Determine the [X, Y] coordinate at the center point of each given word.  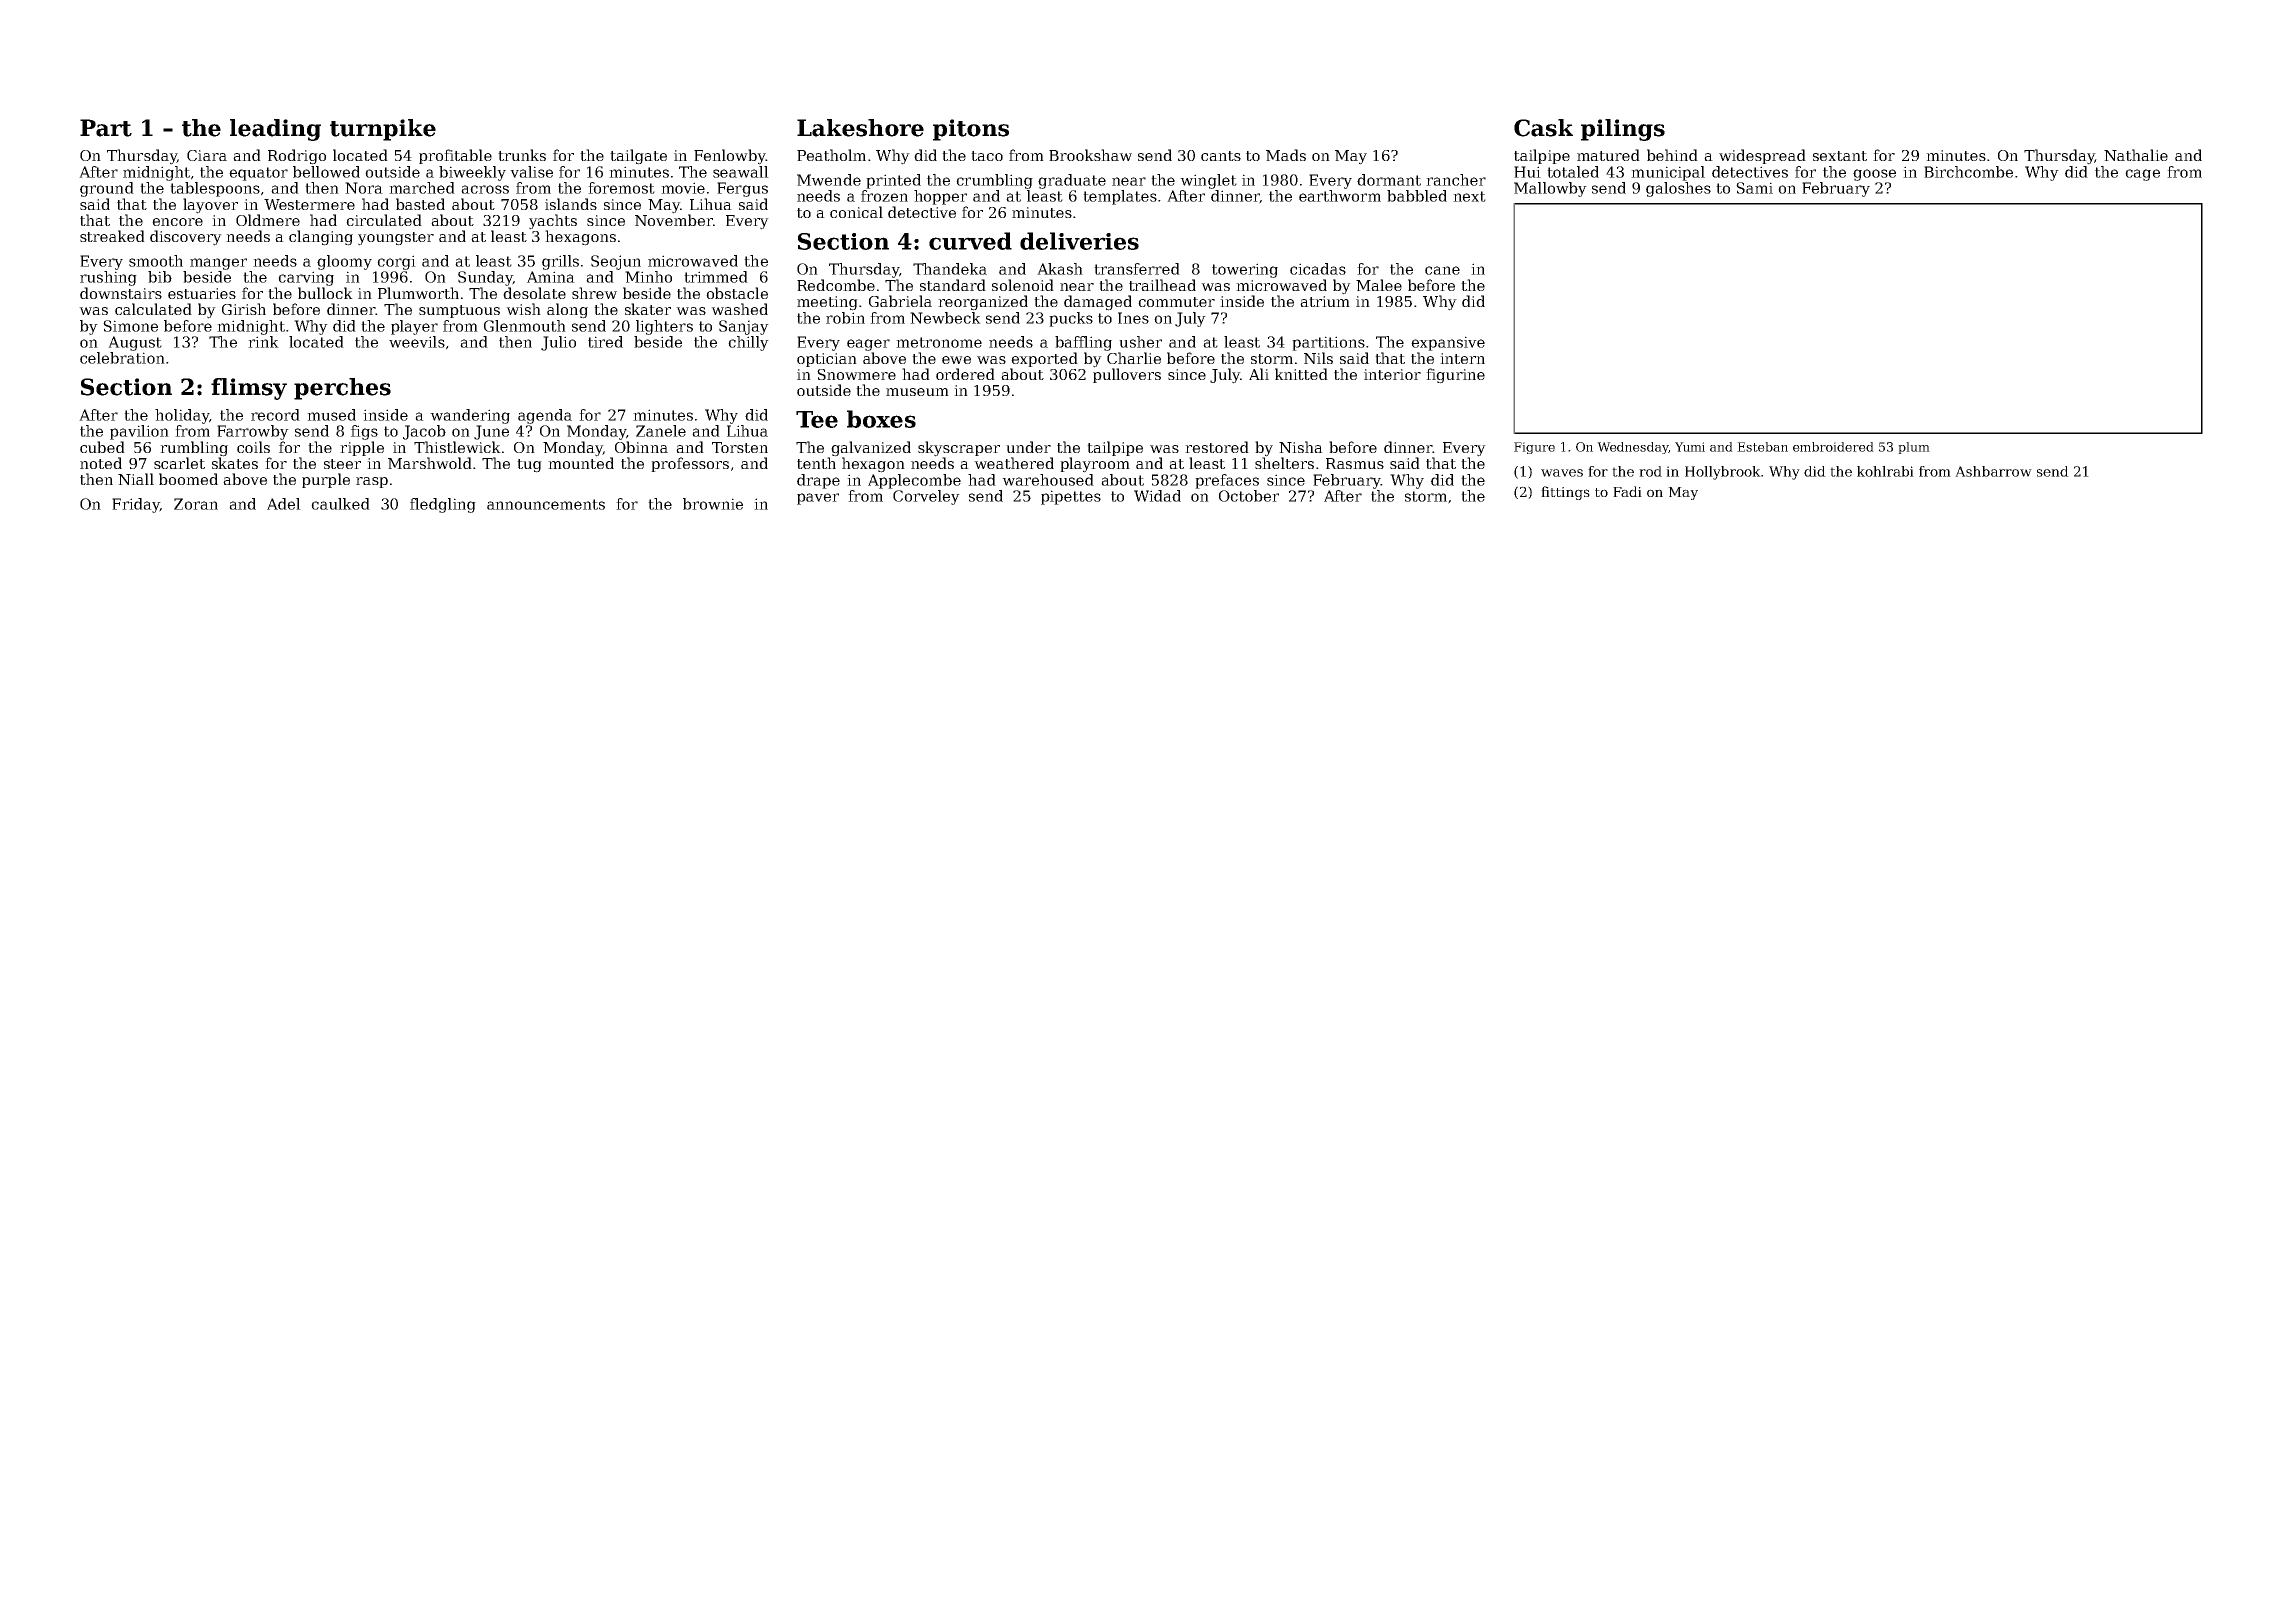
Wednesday [1632, 448]
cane [1442, 270]
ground [107, 189]
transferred [1137, 269]
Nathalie [2136, 155]
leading [275, 130]
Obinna [641, 447]
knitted [1301, 374]
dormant [1389, 180]
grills [560, 262]
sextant [1840, 156]
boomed [188, 479]
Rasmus [1355, 463]
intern [1462, 358]
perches [342, 389]
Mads [1286, 155]
